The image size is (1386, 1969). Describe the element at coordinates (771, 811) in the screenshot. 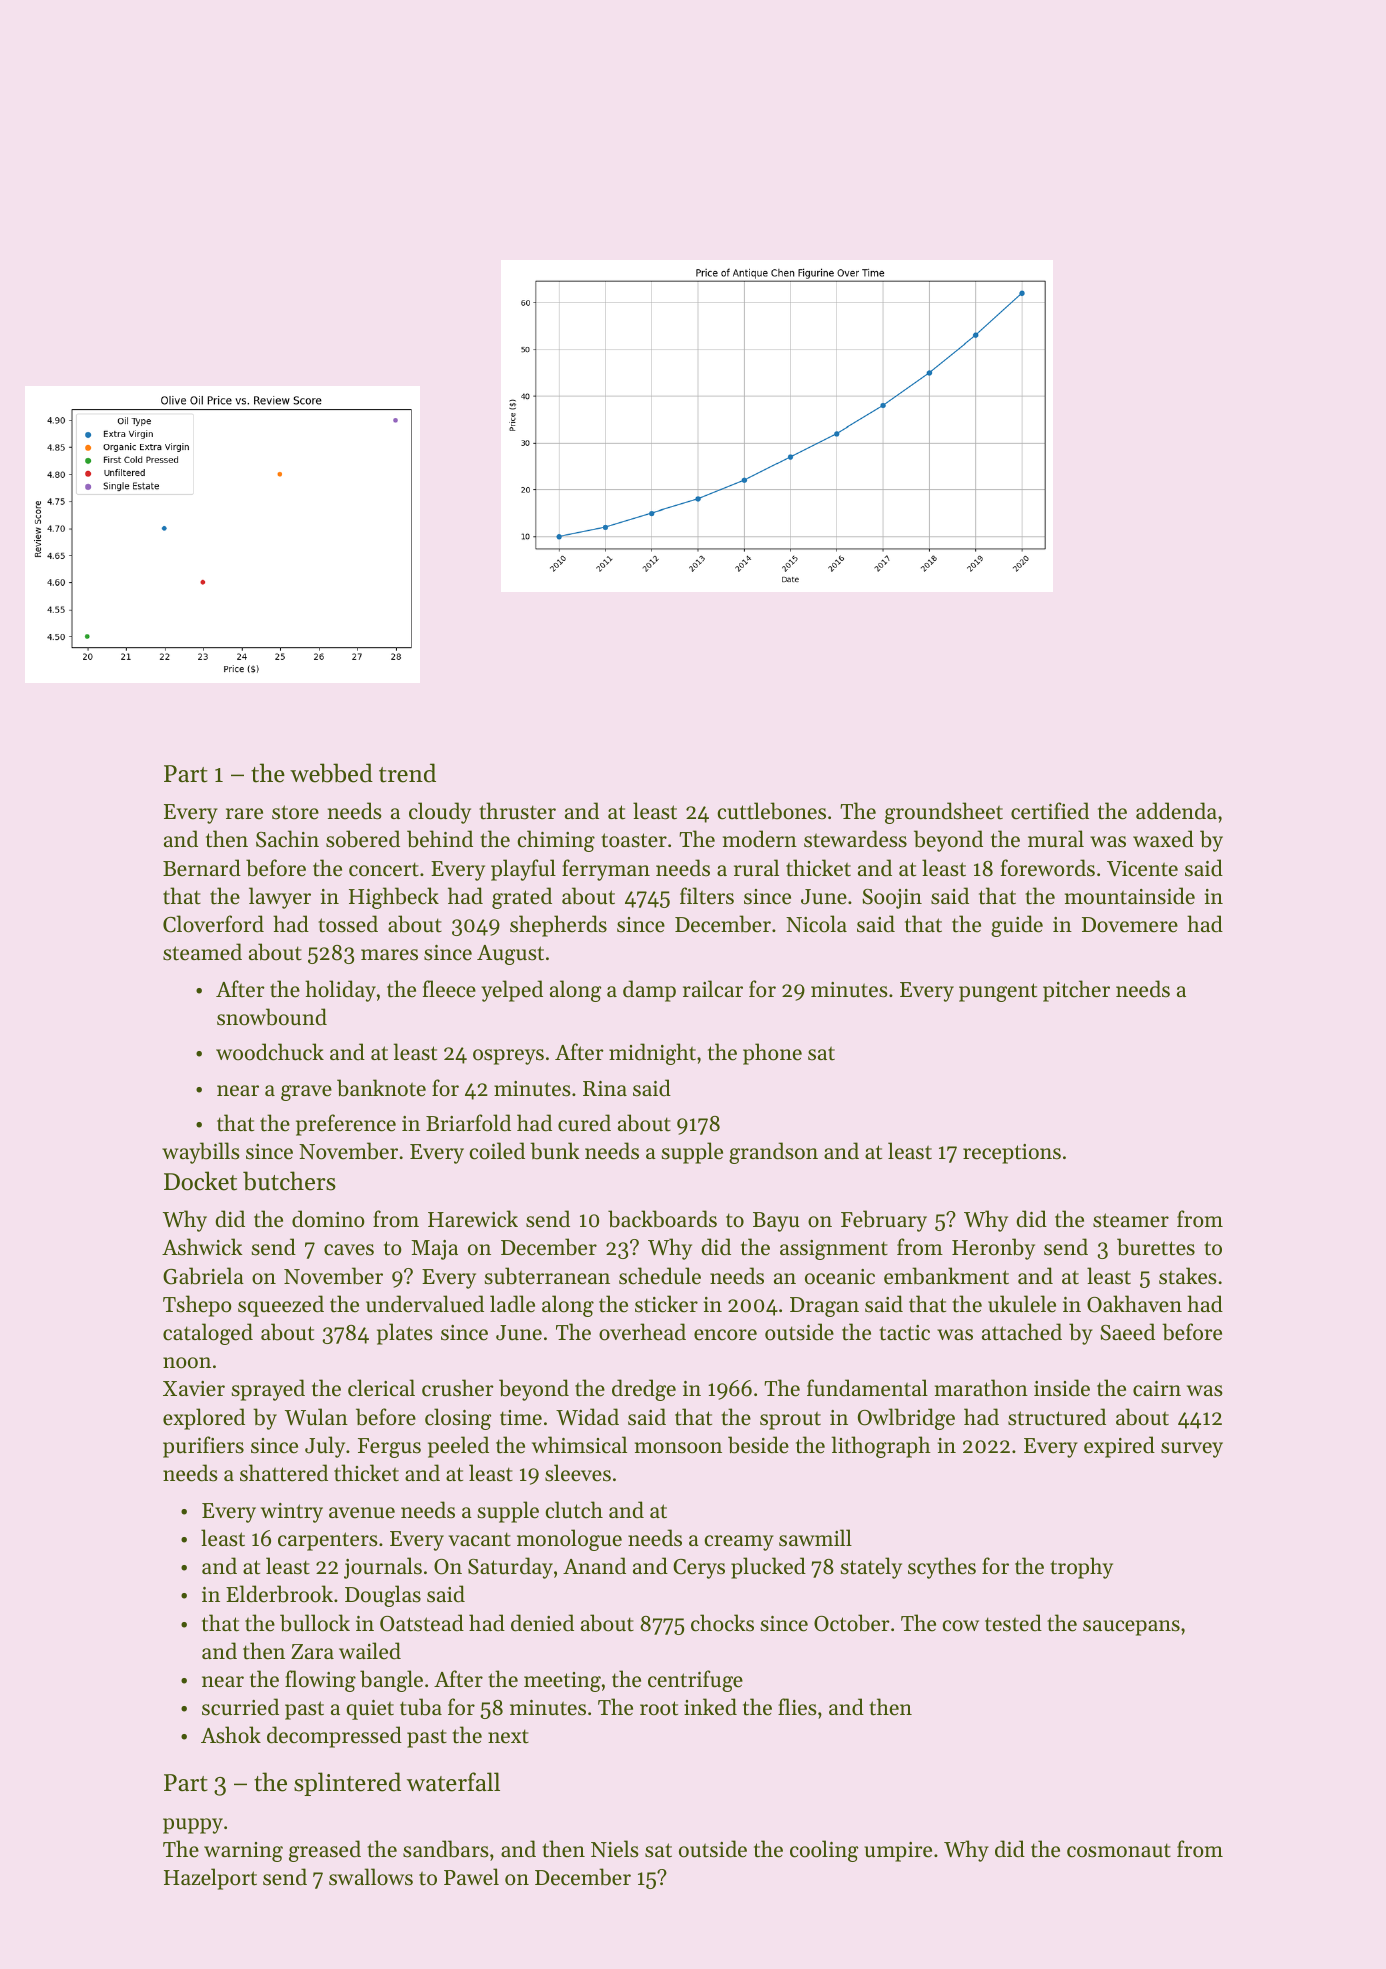

I see `cuttlebones` at that location.
